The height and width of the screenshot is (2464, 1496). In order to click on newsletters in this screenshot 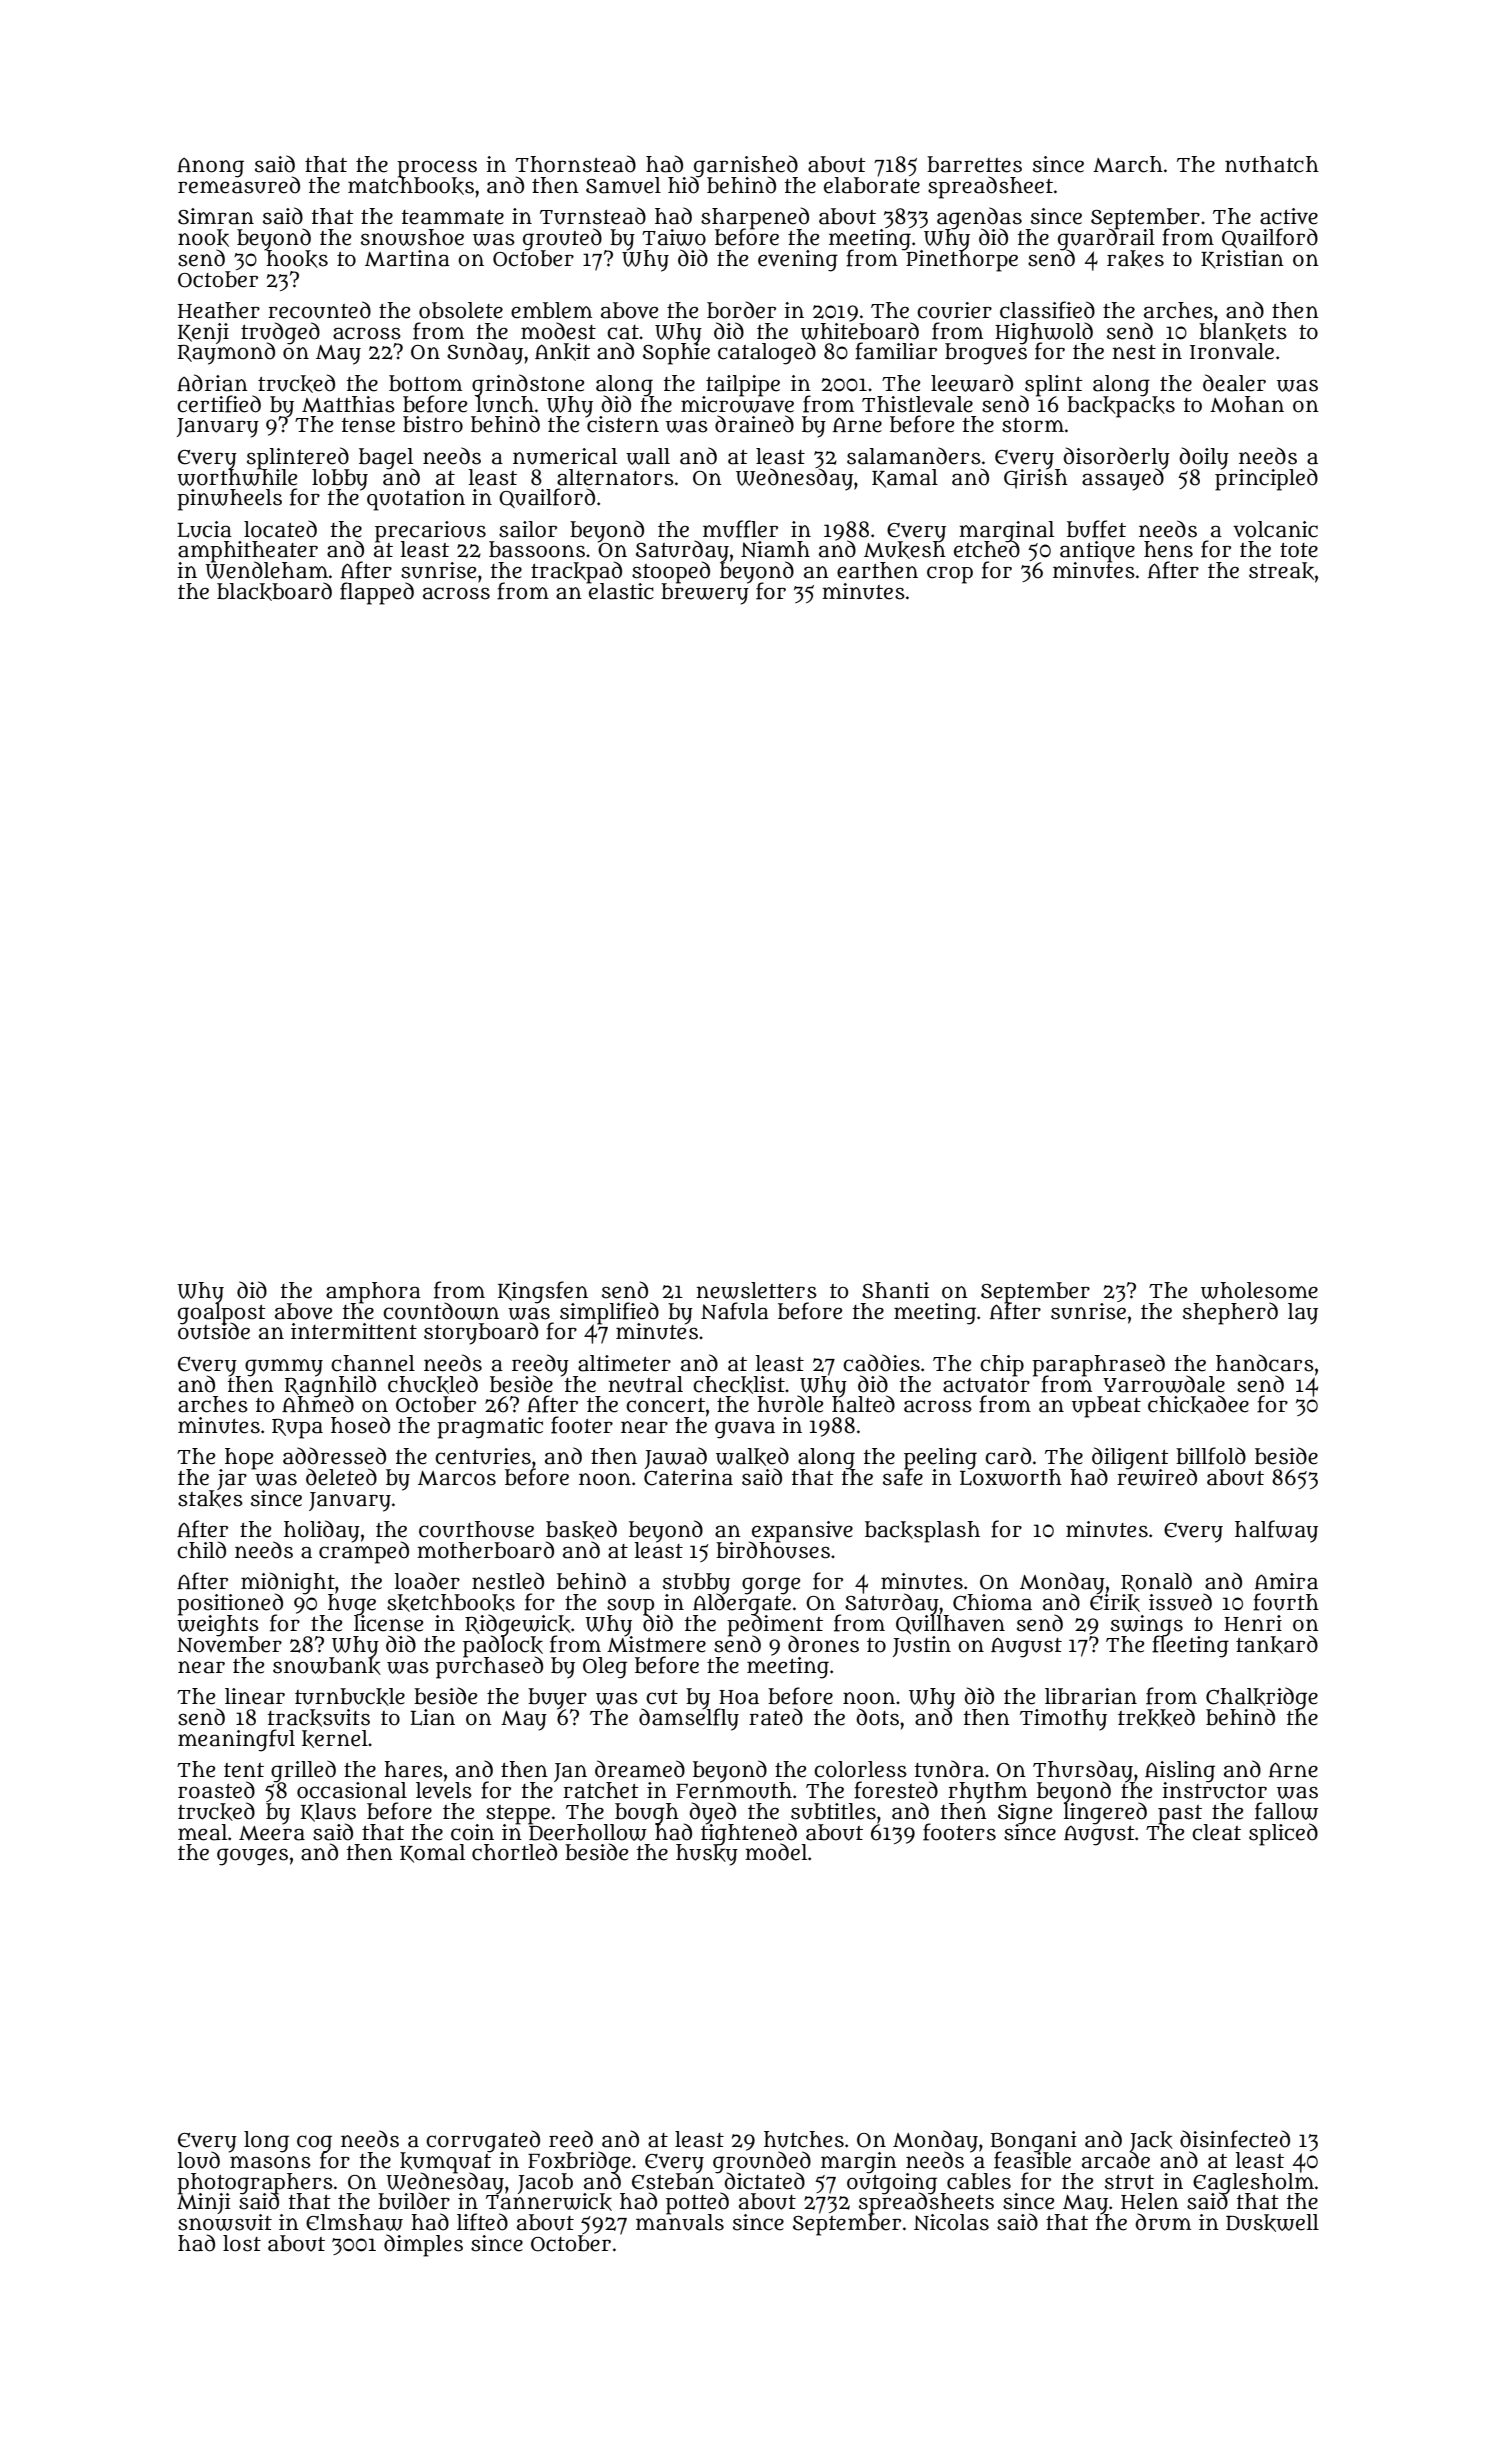, I will do `click(756, 1290)`.
